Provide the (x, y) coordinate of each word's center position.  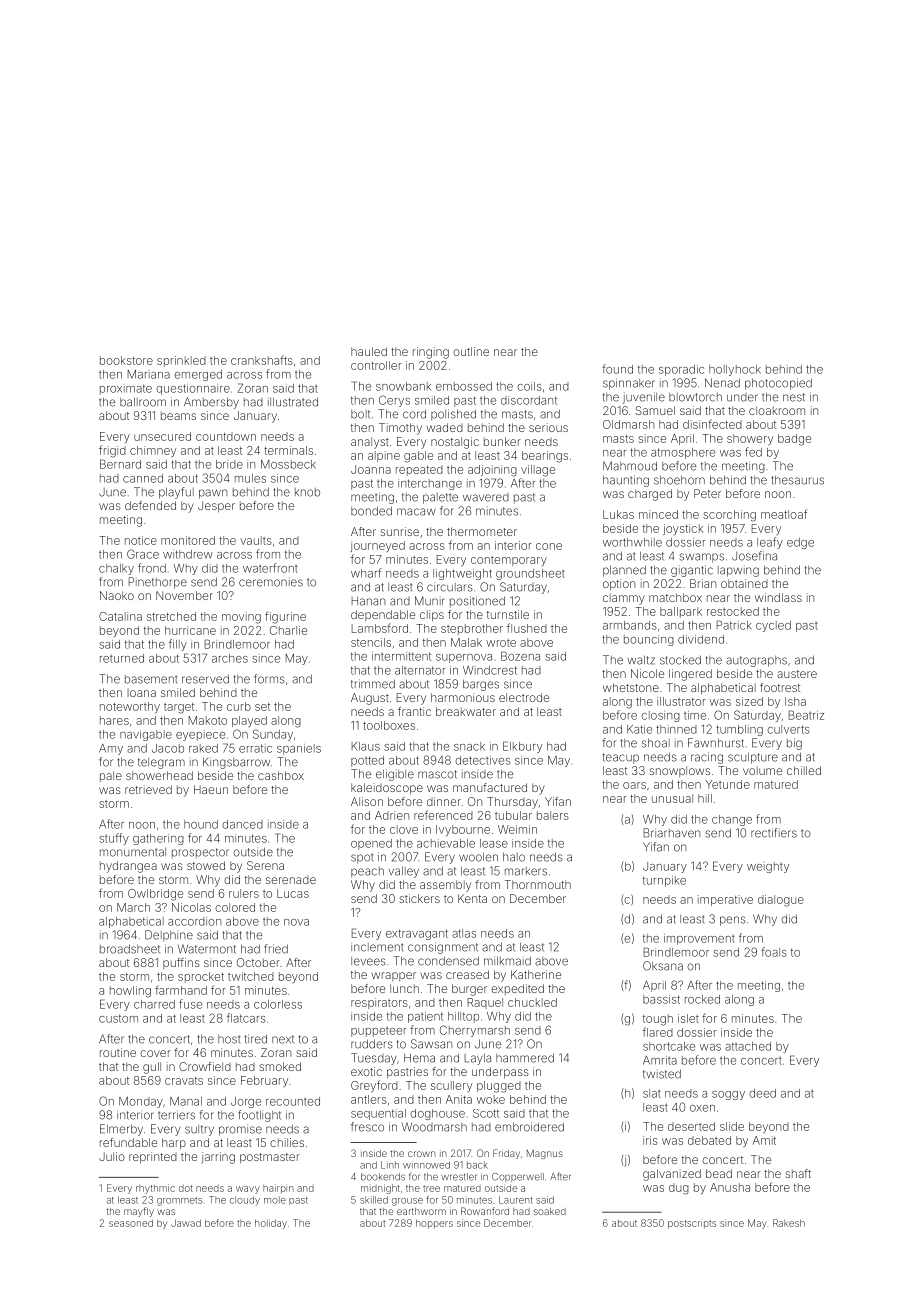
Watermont (207, 949)
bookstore (126, 360)
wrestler (459, 1177)
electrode (524, 697)
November (184, 595)
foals (774, 952)
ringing (431, 353)
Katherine (536, 974)
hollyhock (735, 370)
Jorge (246, 1102)
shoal (656, 743)
